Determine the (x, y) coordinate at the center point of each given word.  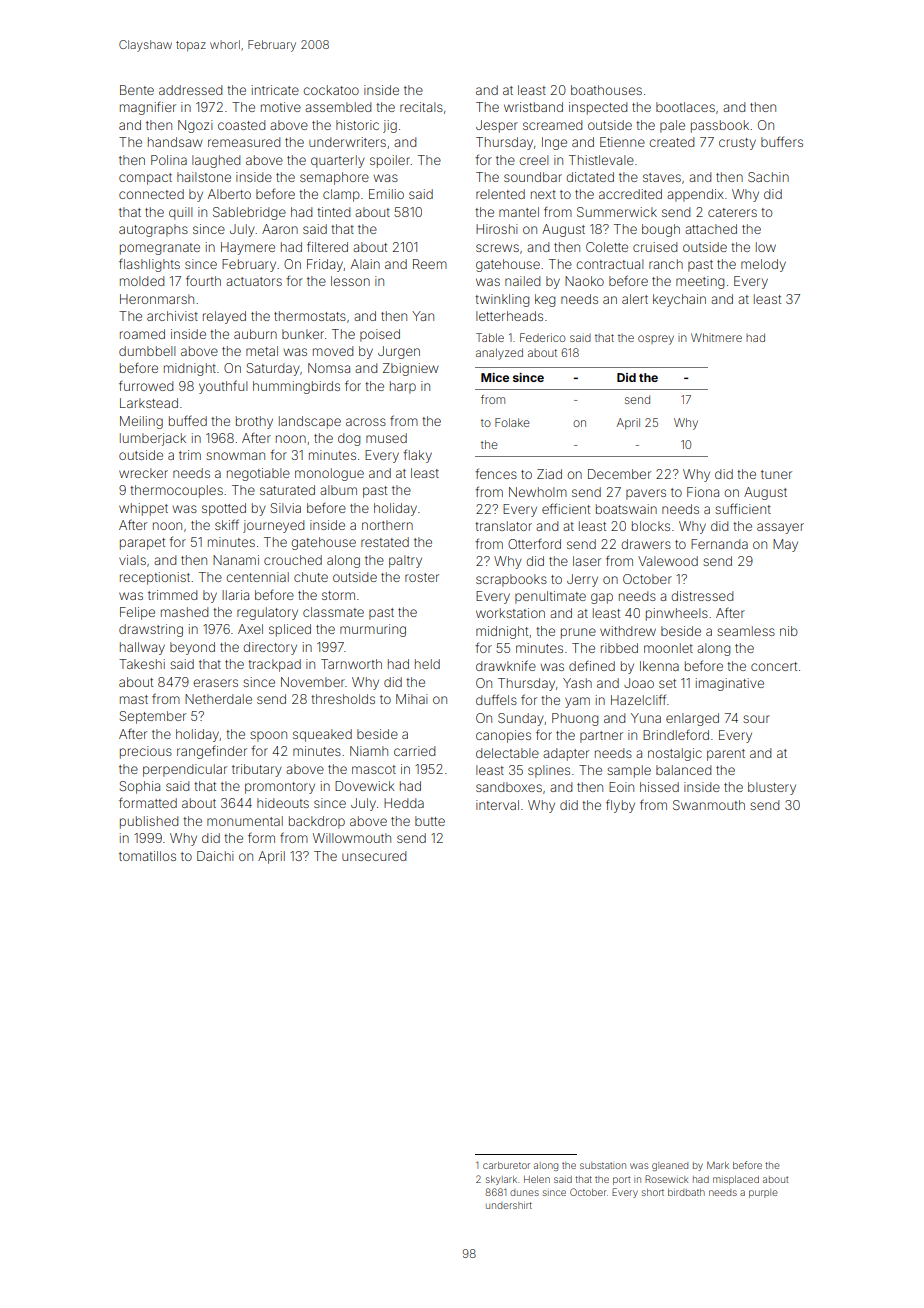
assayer (780, 528)
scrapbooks (511, 580)
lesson (350, 281)
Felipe (137, 613)
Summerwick (617, 212)
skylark (501, 1180)
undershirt (509, 1205)
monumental (245, 821)
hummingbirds (296, 387)
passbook (720, 126)
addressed (190, 90)
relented (500, 194)
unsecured (374, 856)
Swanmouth (709, 805)
